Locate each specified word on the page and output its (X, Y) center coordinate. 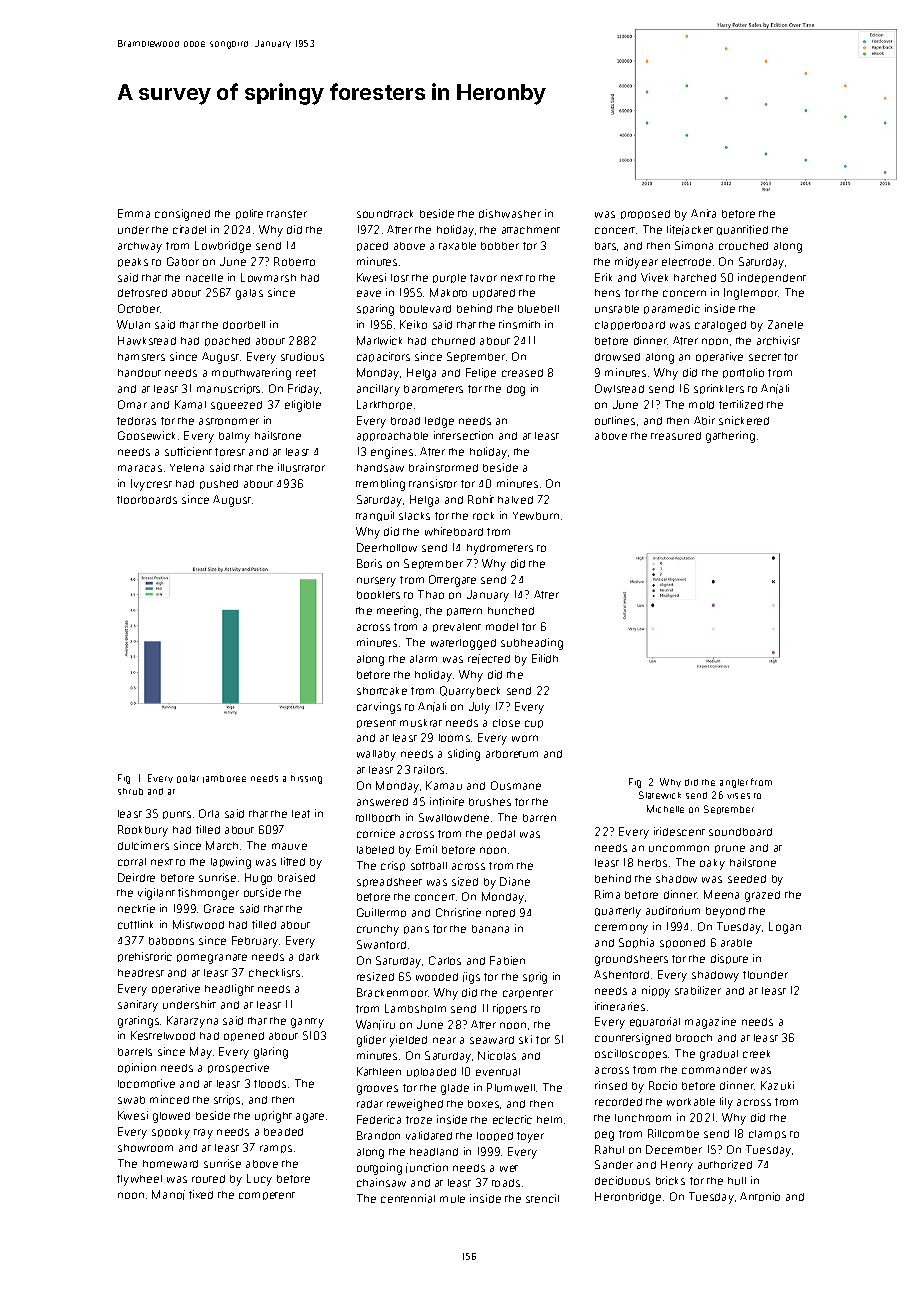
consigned (182, 215)
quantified (742, 230)
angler (734, 783)
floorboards (147, 500)
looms (454, 738)
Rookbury (143, 831)
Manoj (168, 1195)
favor (483, 278)
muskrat (421, 723)
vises (738, 796)
